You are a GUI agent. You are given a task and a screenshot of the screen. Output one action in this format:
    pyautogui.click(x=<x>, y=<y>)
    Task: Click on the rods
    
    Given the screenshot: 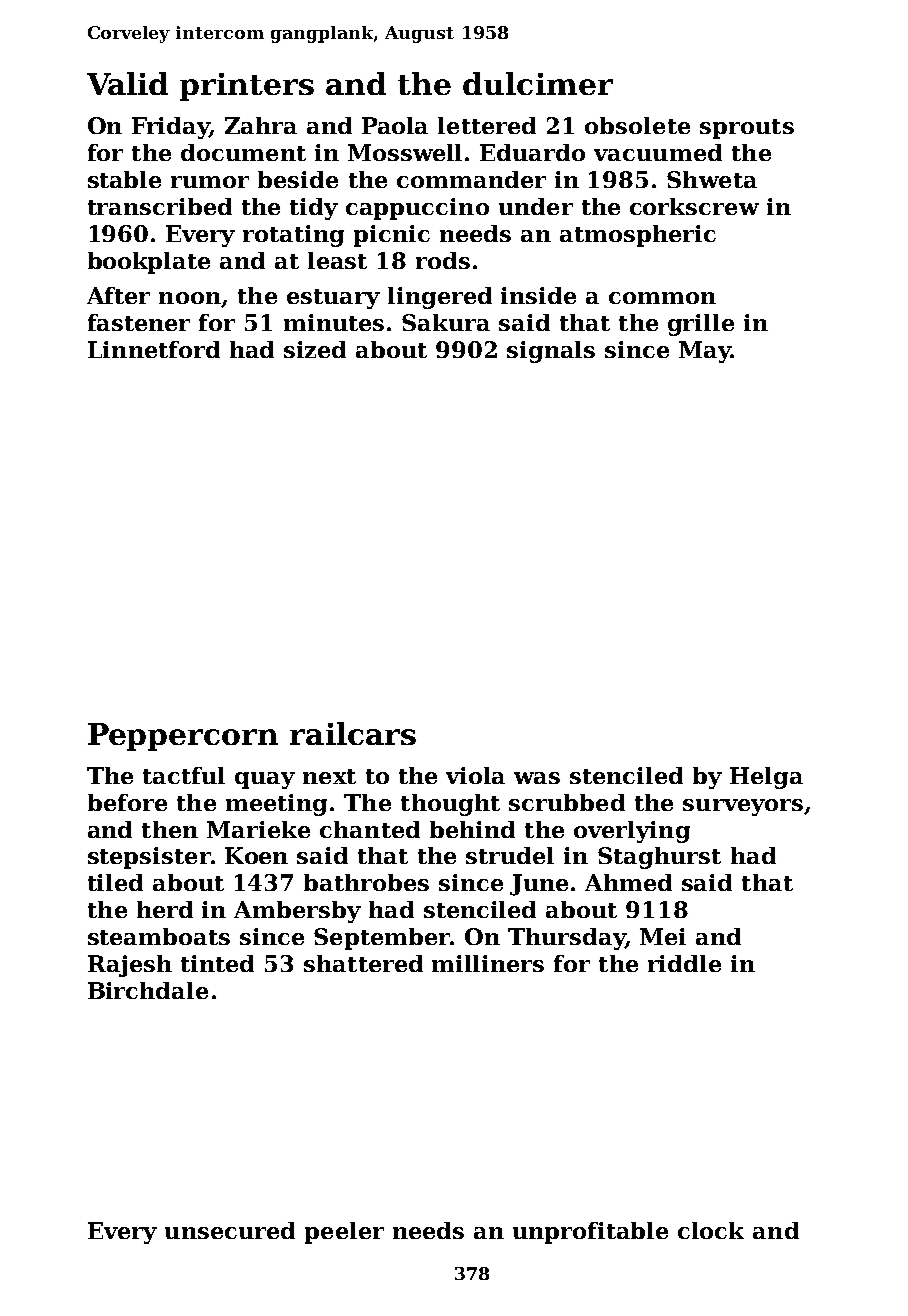 What is the action you would take?
    pyautogui.click(x=443, y=260)
